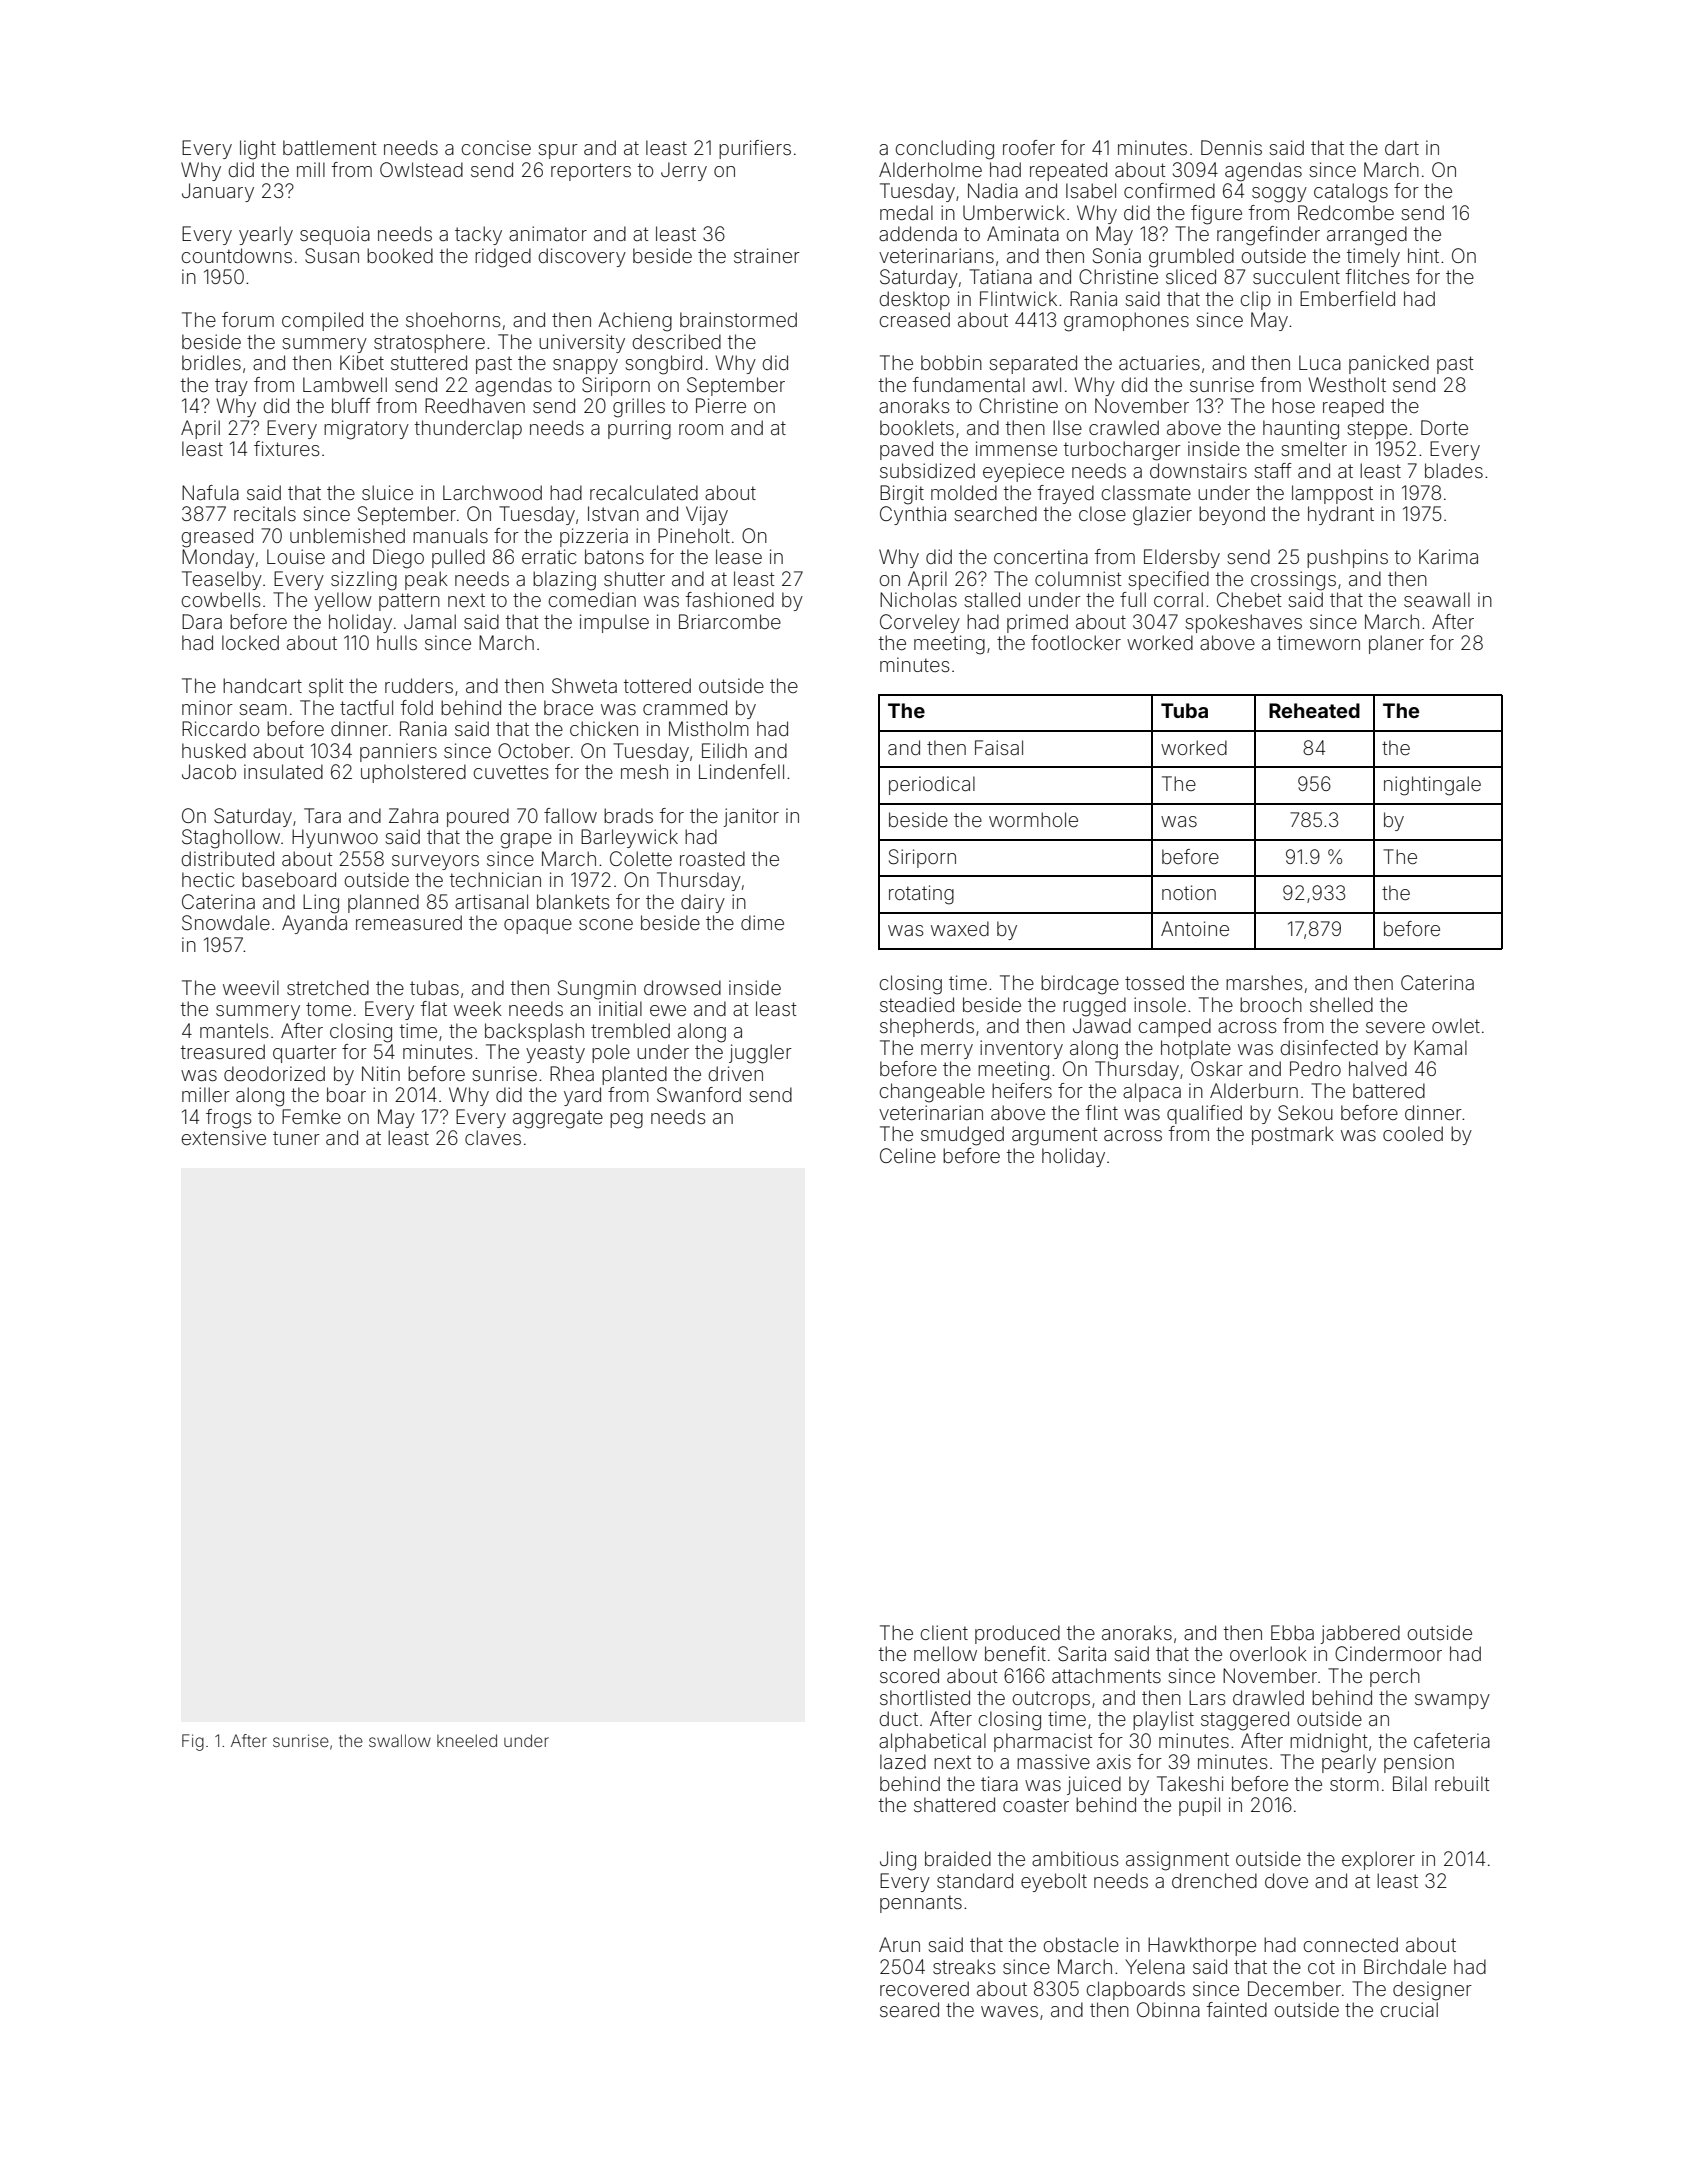  What do you see at coordinates (1076, 642) in the document?
I see `footlocker` at bounding box center [1076, 642].
